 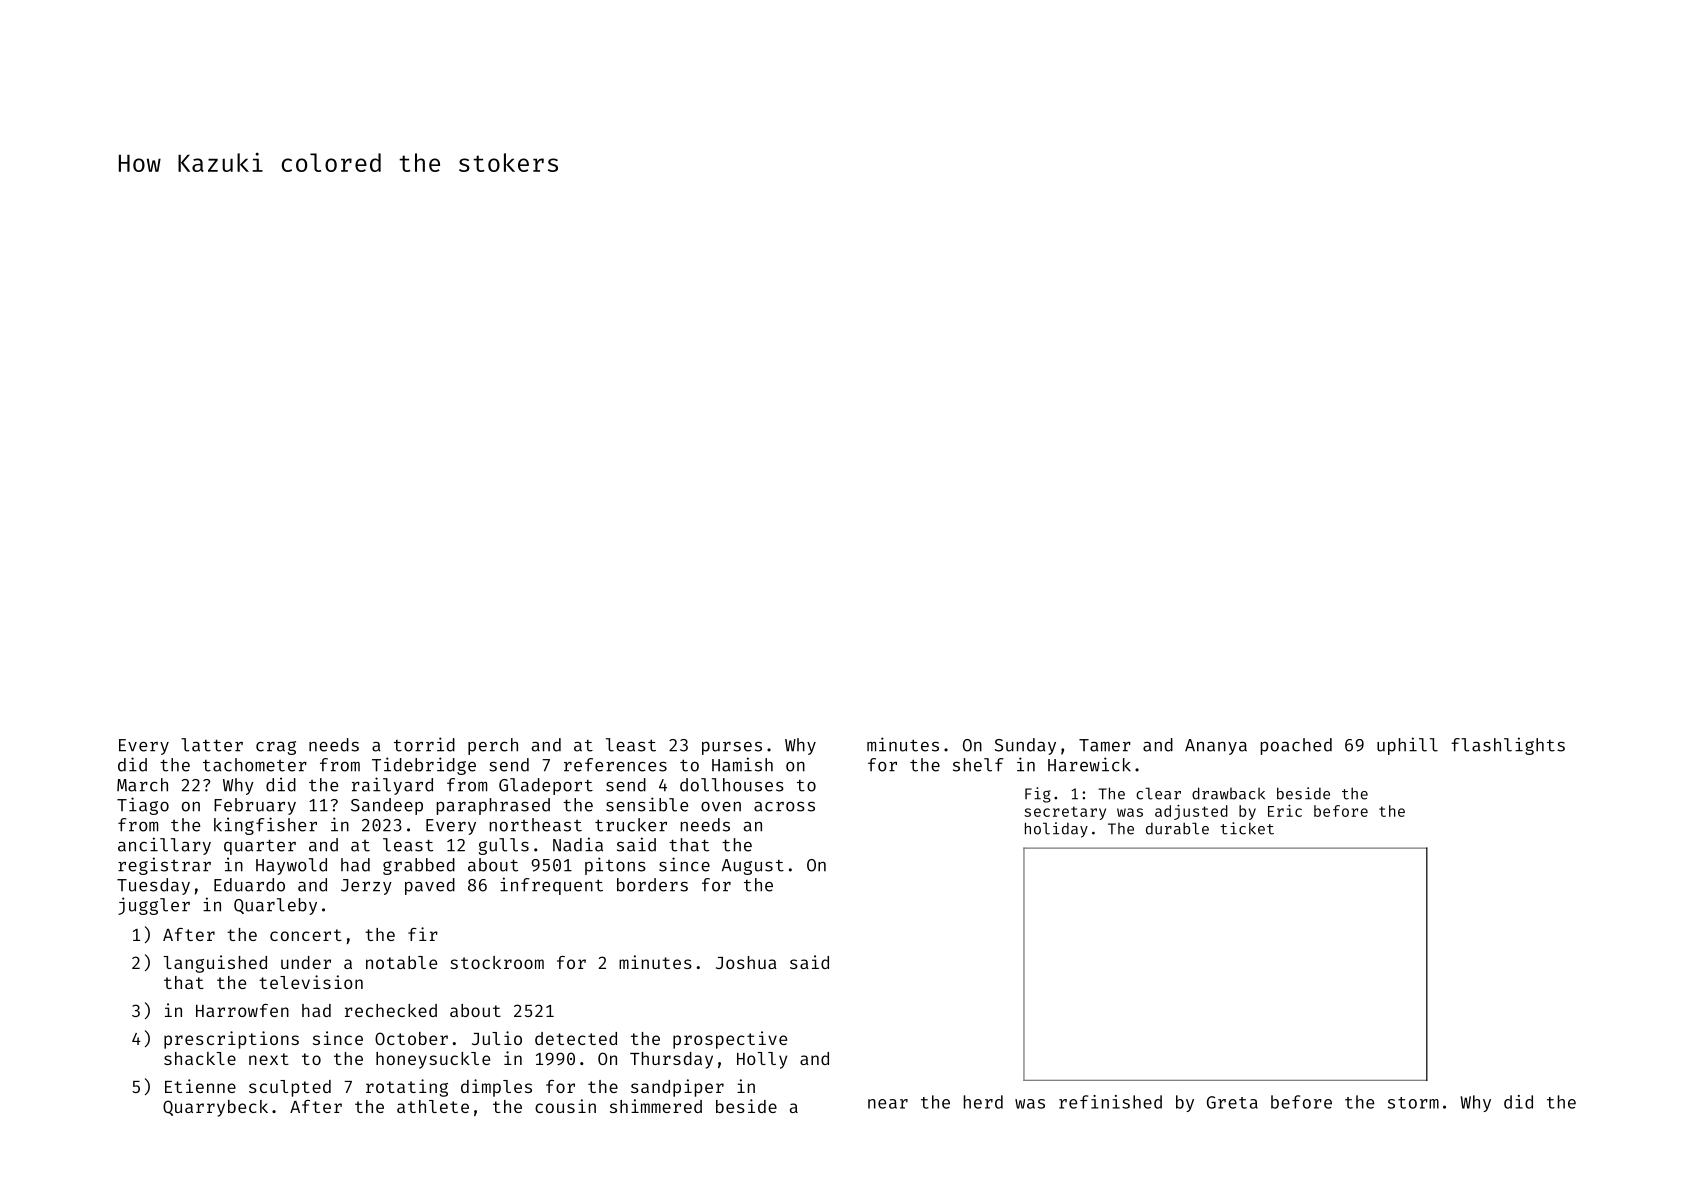 What do you see at coordinates (746, 962) in the screenshot?
I see `Joshua` at bounding box center [746, 962].
